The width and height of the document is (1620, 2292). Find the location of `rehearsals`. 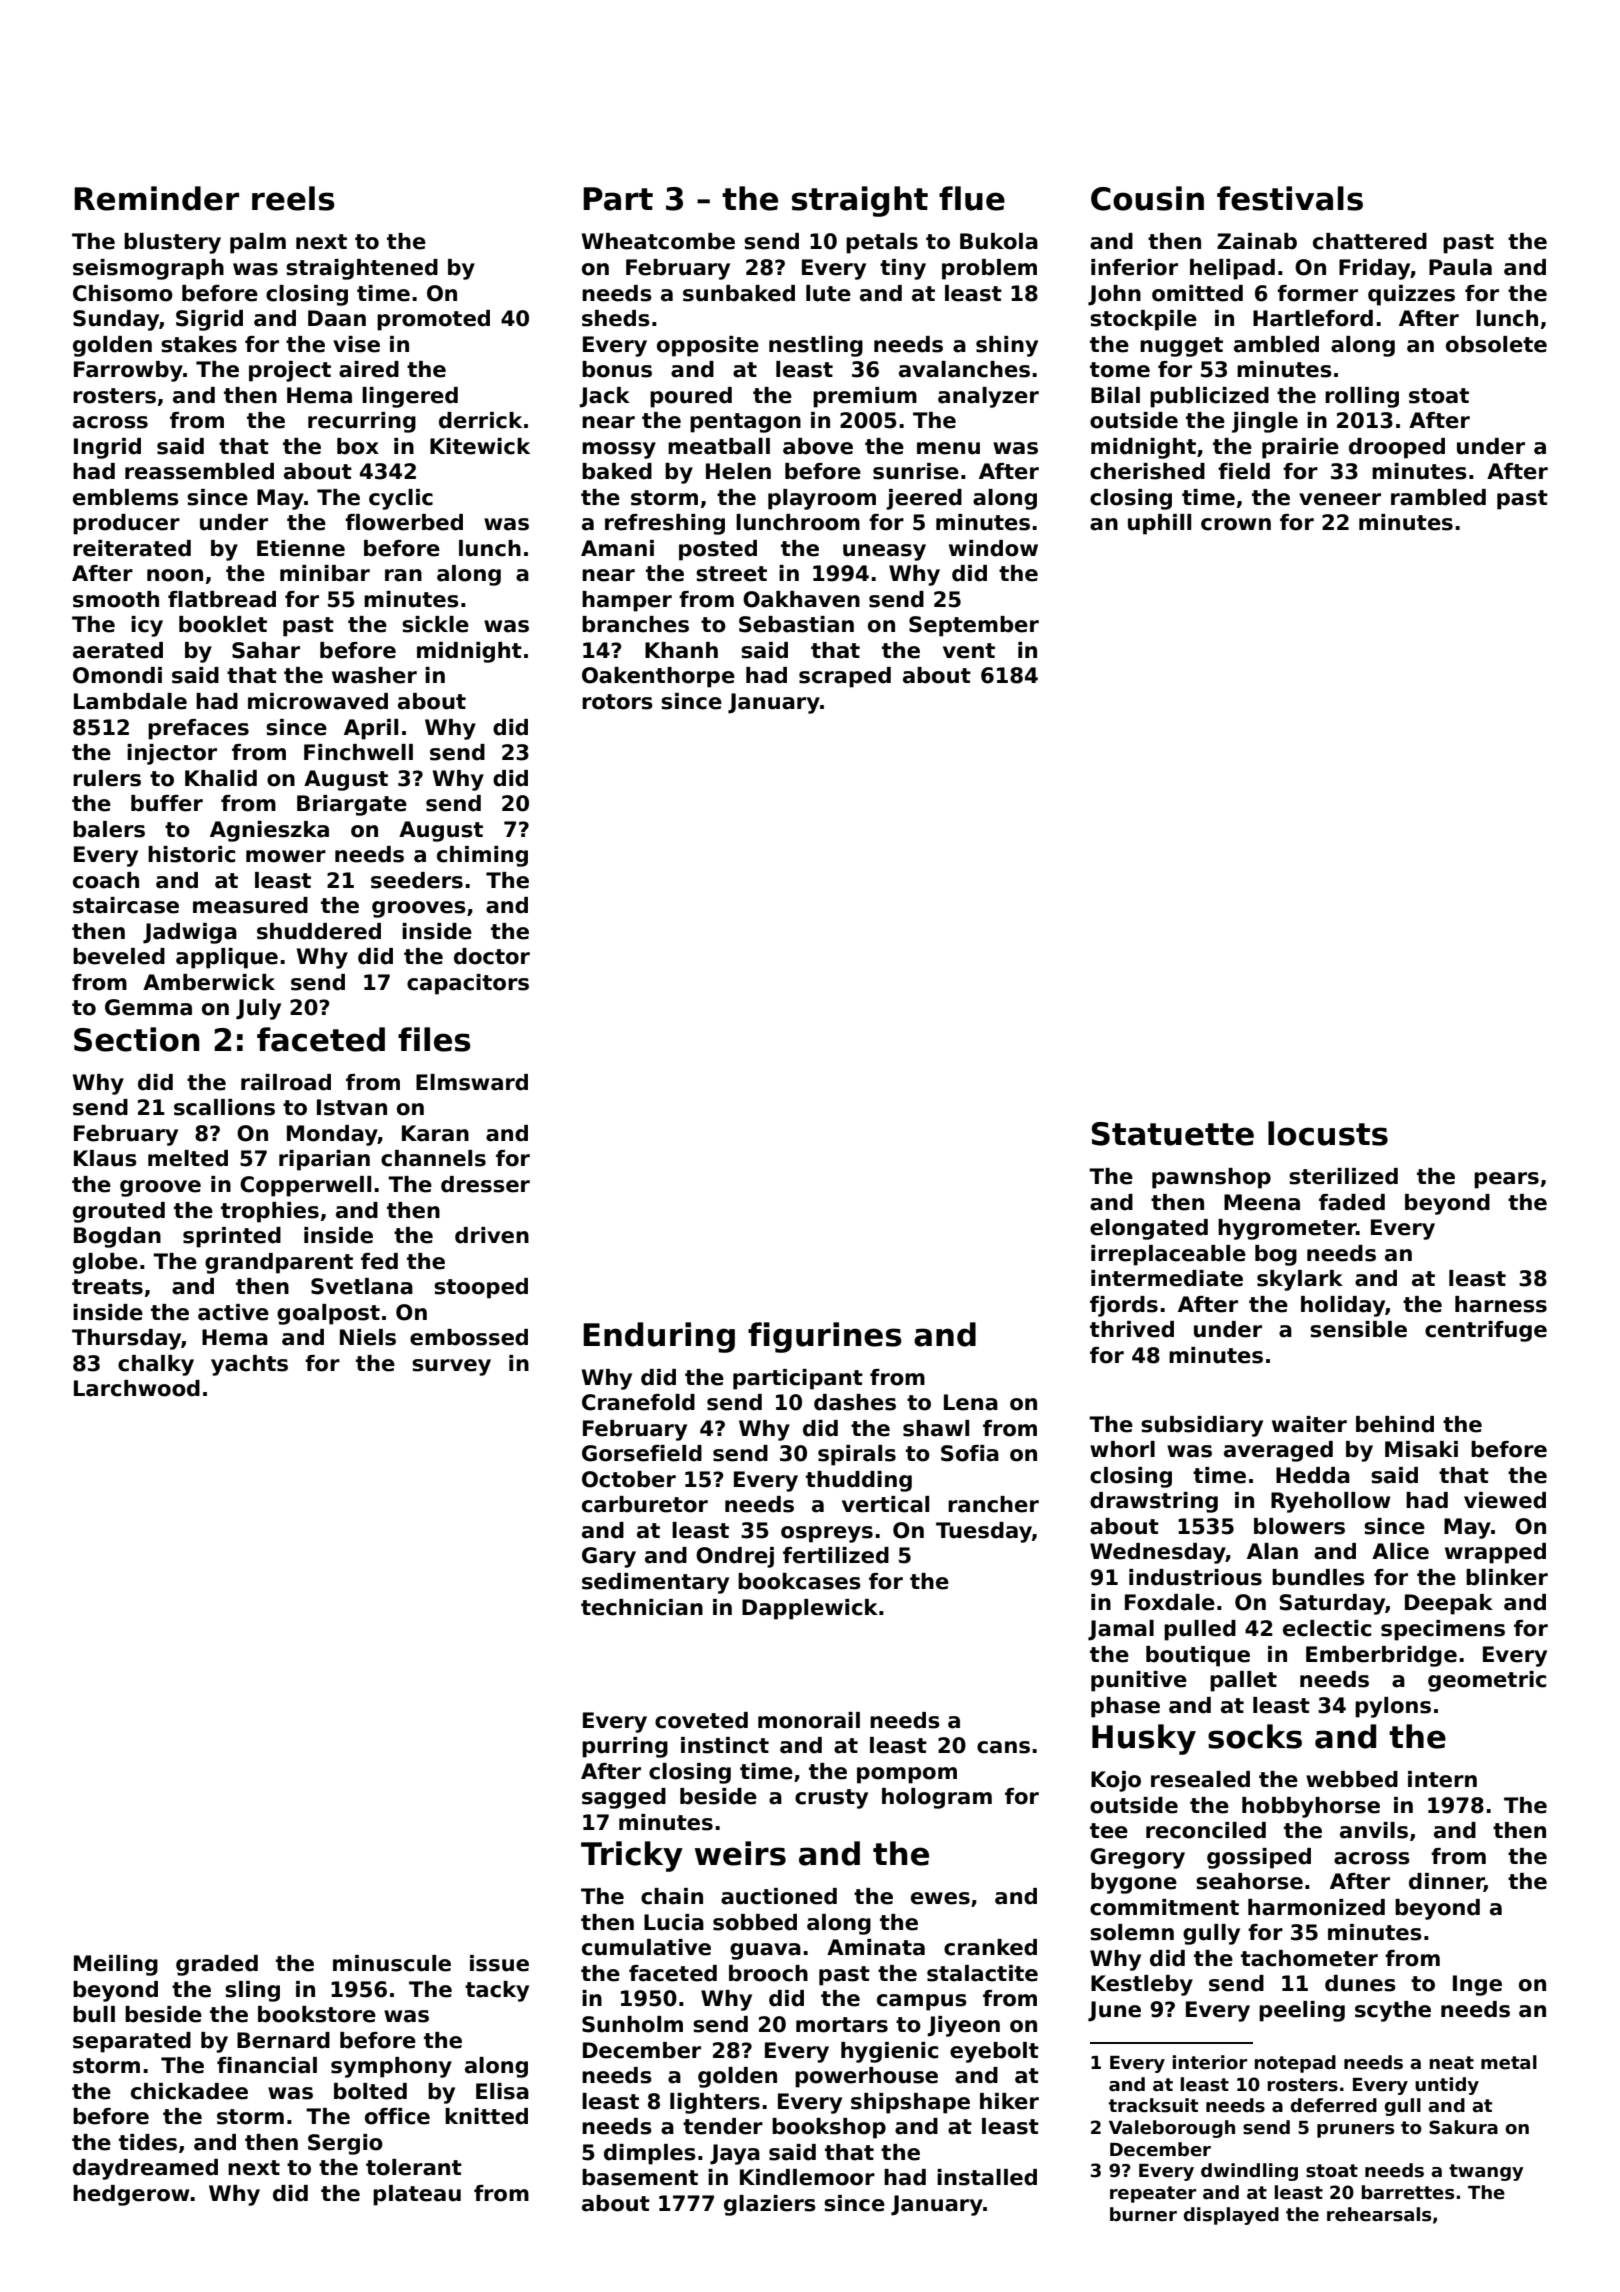

rehearsals is located at coordinates (1379, 2214).
